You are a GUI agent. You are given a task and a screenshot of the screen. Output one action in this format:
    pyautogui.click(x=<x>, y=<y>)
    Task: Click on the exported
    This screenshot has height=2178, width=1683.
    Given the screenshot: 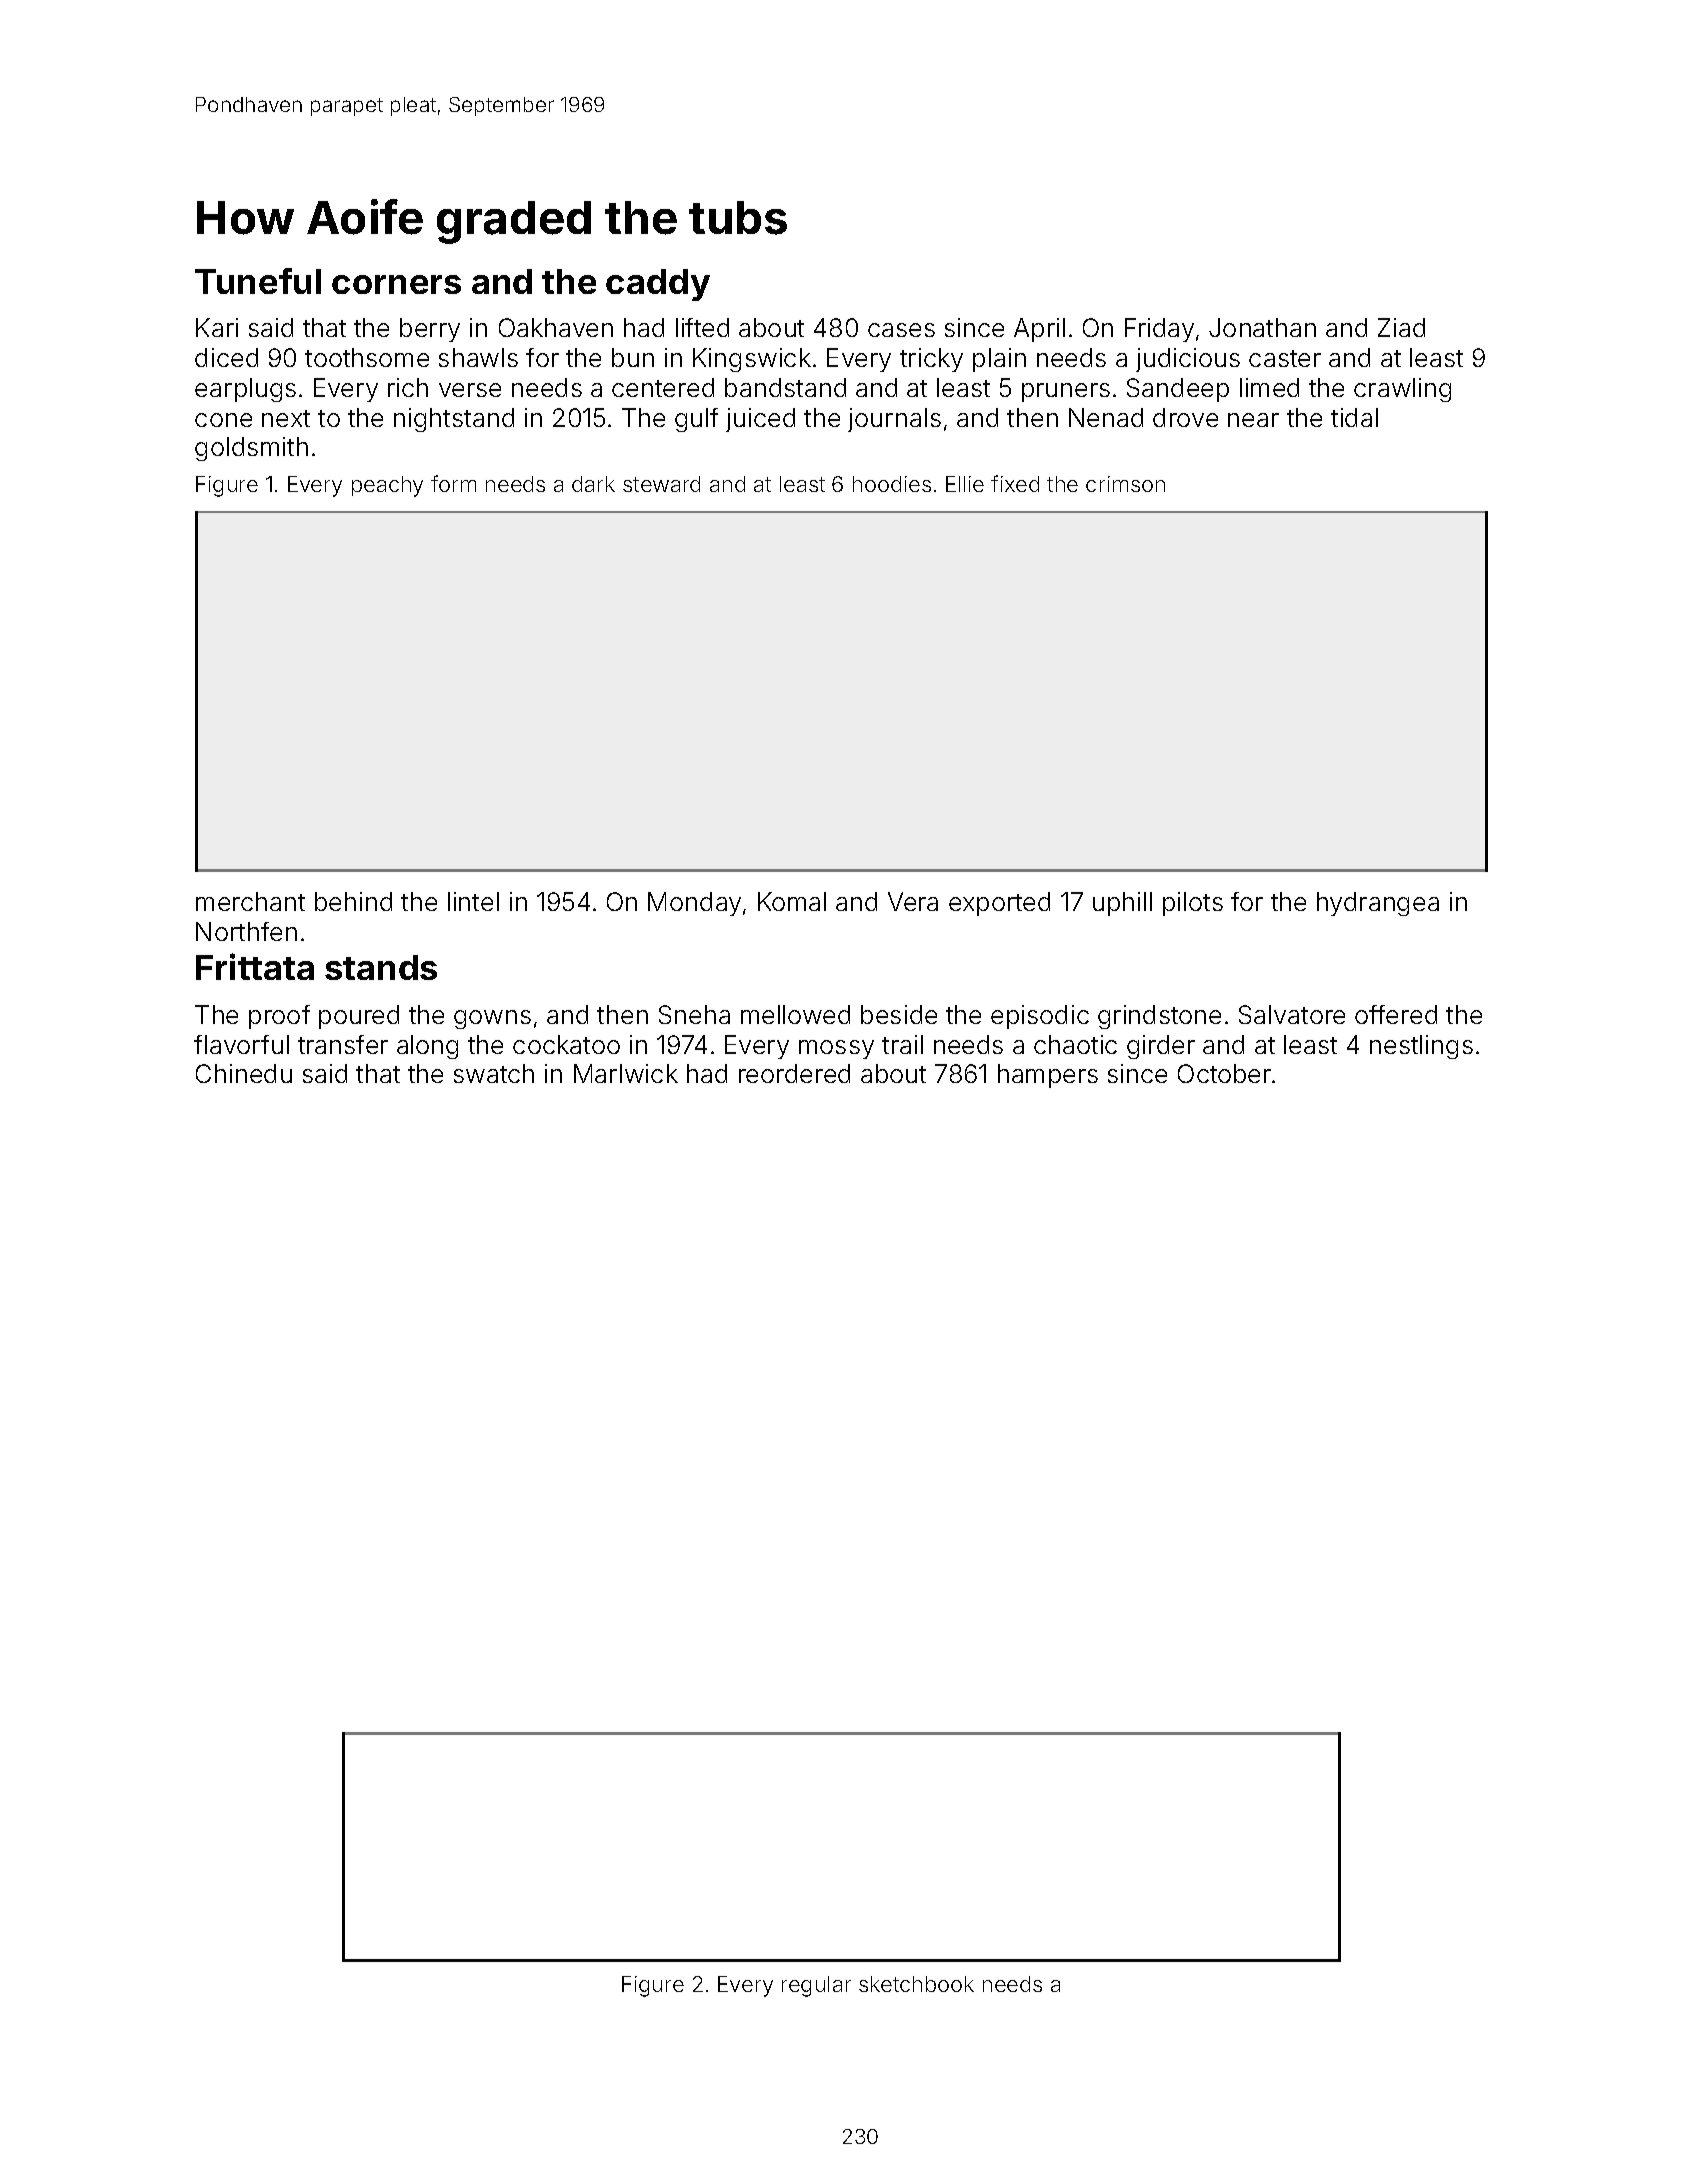 What is the action you would take?
    pyautogui.click(x=999, y=904)
